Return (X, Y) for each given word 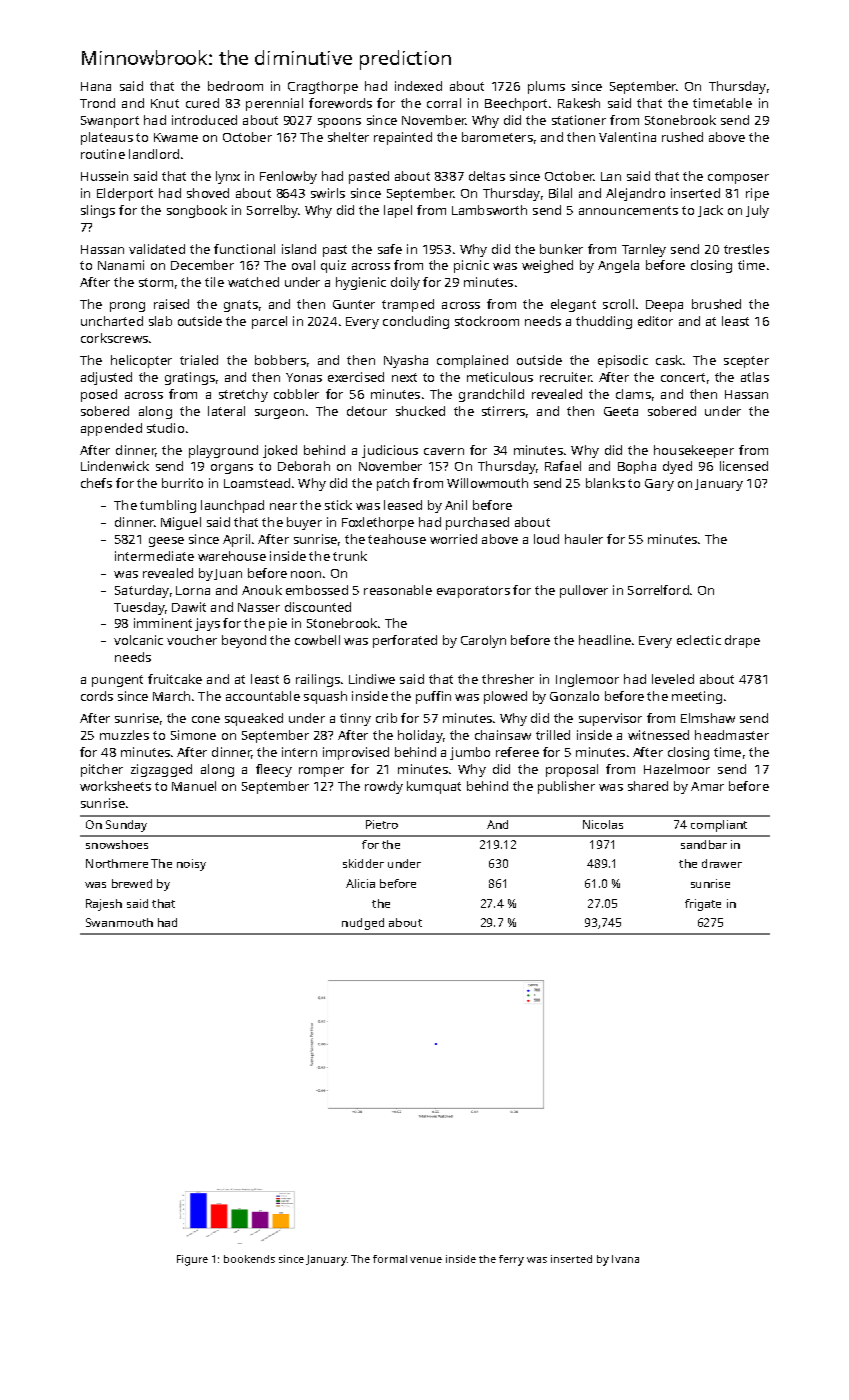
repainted (403, 138)
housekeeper (694, 451)
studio (165, 428)
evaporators (473, 592)
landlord (154, 154)
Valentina (627, 137)
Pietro (382, 824)
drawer (722, 863)
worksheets (115, 786)
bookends (249, 1259)
